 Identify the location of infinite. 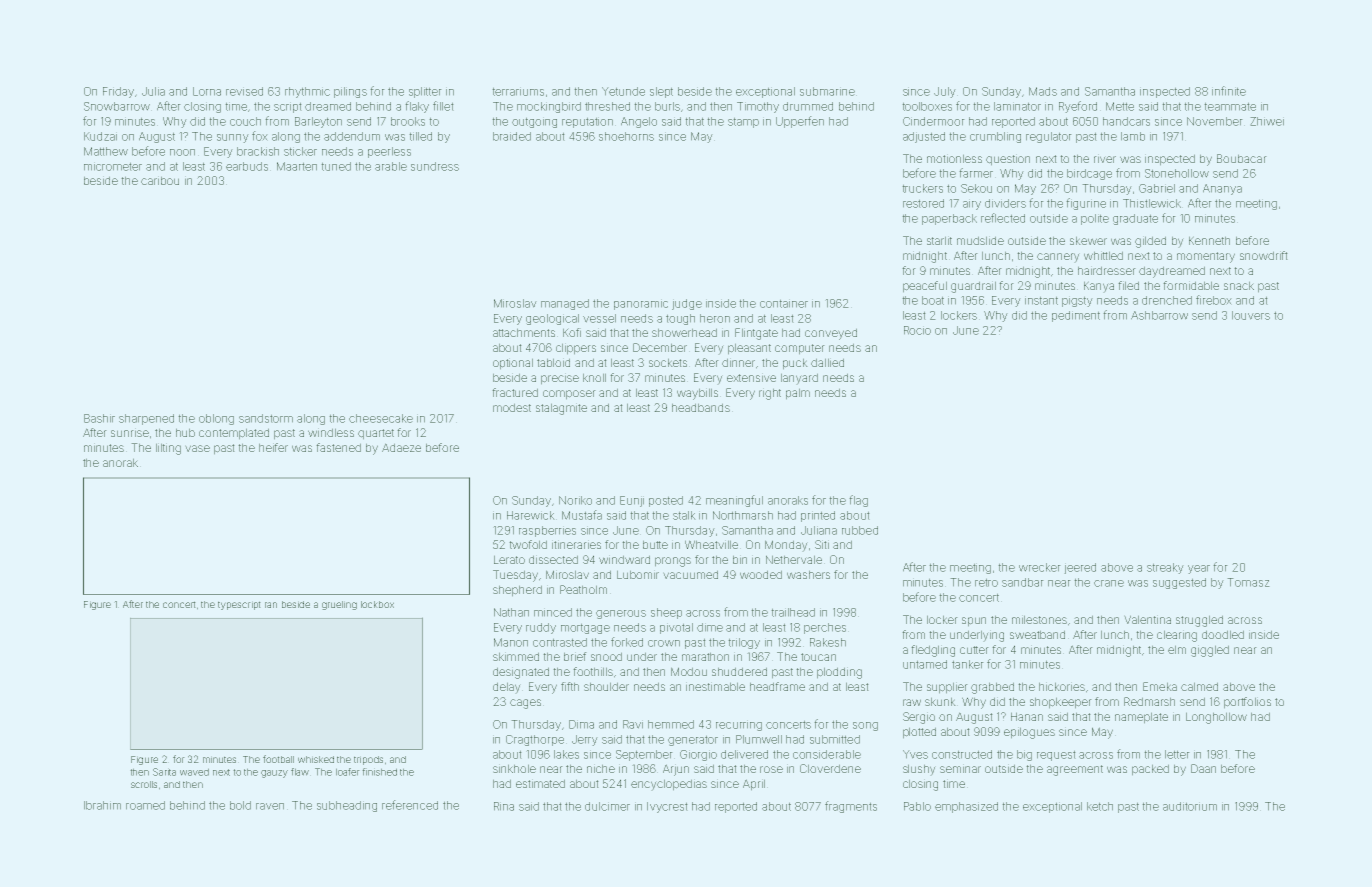
(1229, 91).
